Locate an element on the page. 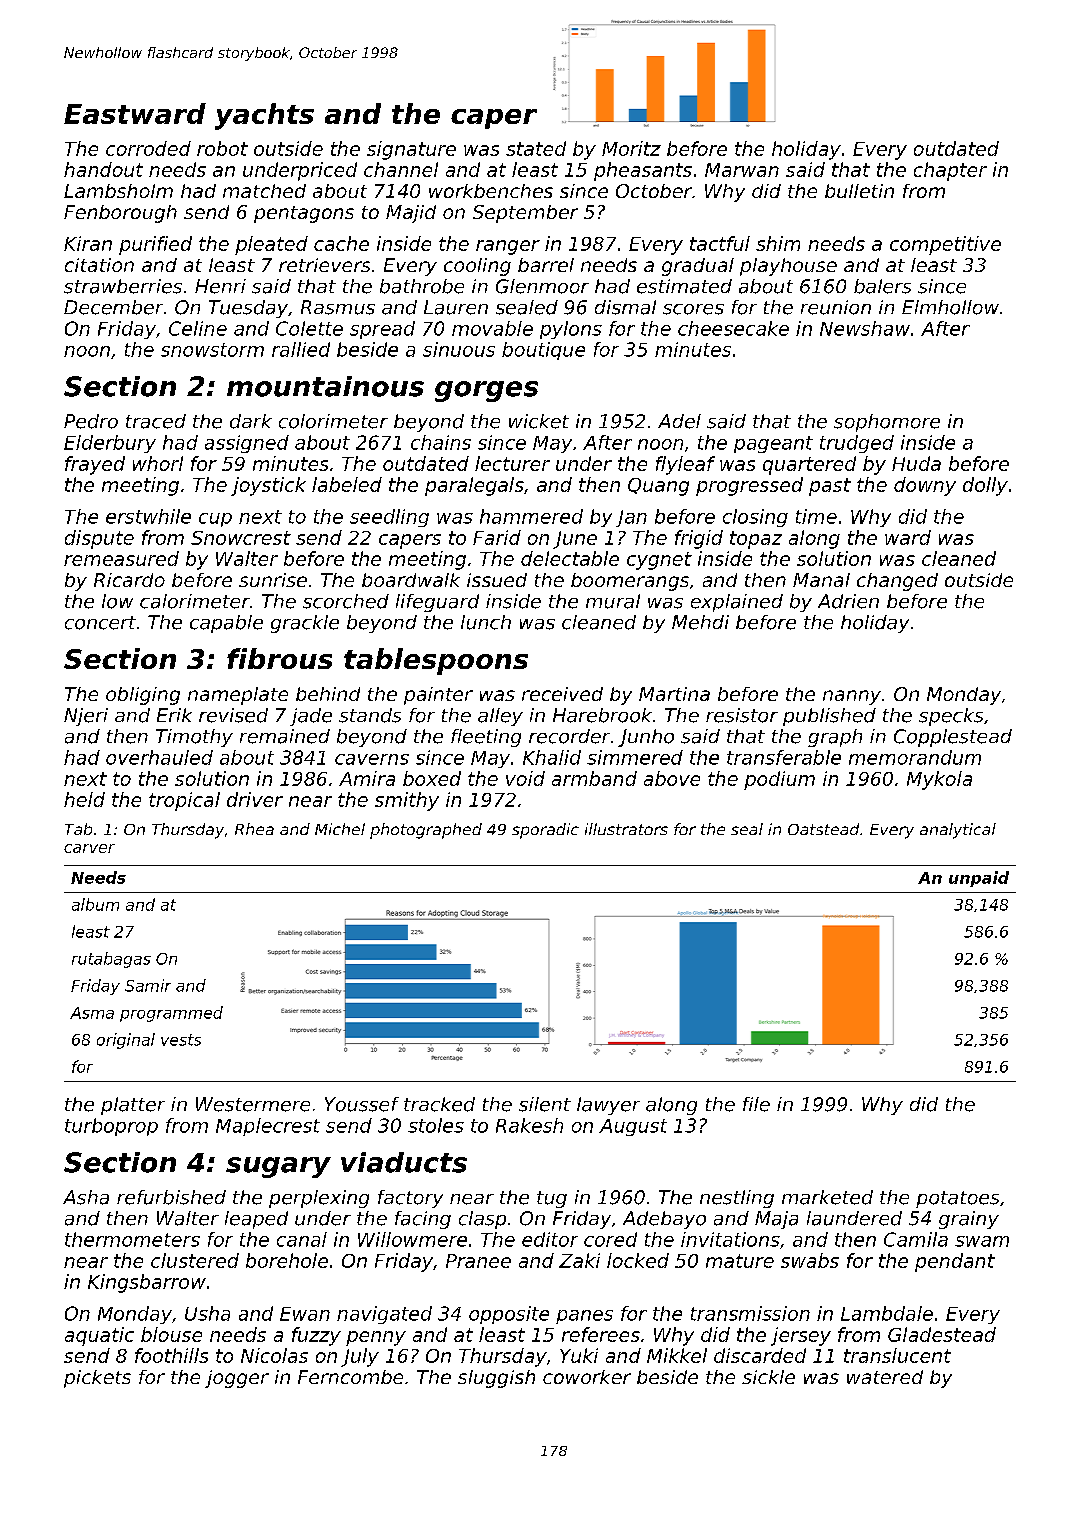 The width and height of the document is (1080, 1528). borehole is located at coordinates (287, 1260).
